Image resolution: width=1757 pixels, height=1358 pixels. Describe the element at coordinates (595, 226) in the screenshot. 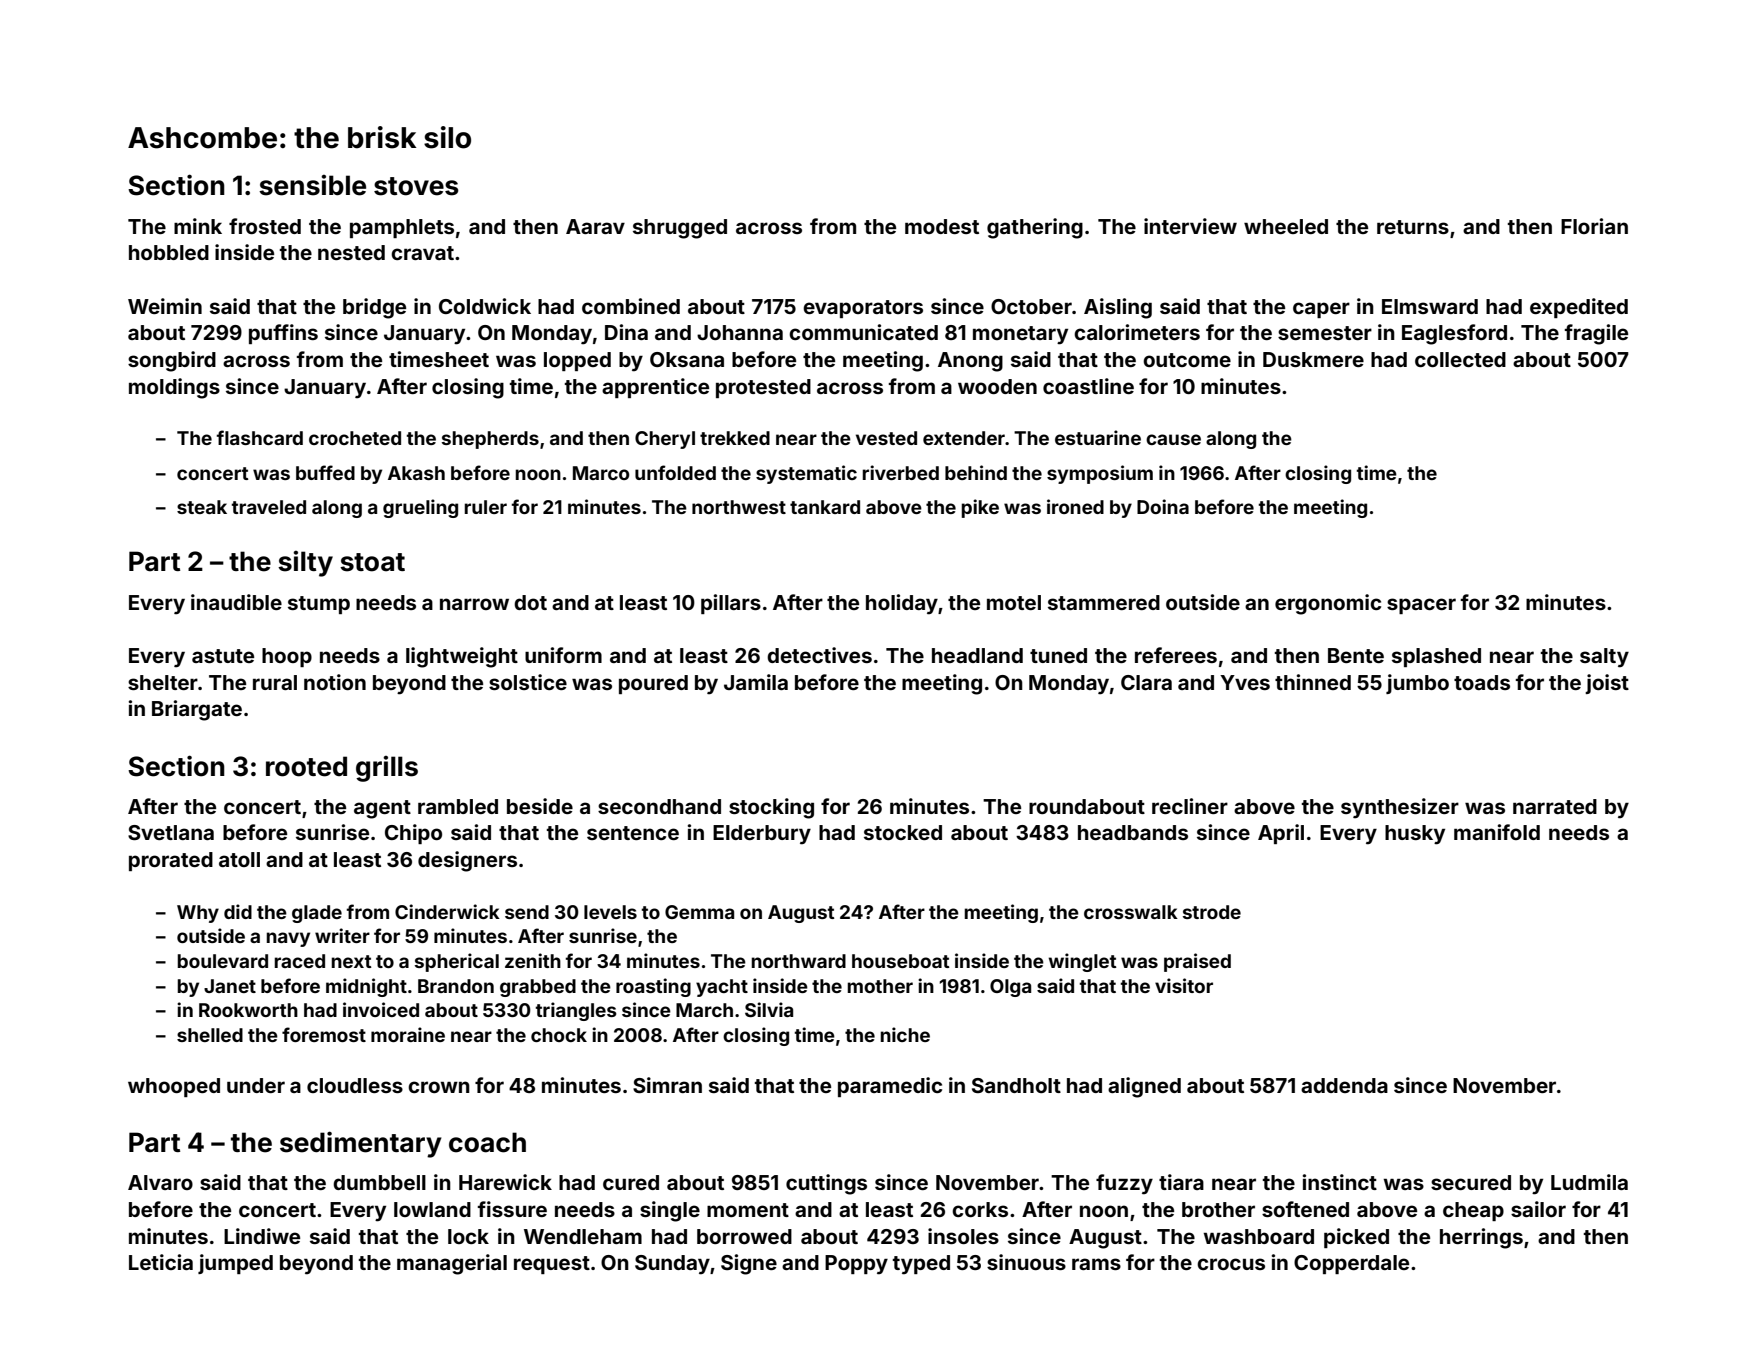

I see `Aarav` at that location.
